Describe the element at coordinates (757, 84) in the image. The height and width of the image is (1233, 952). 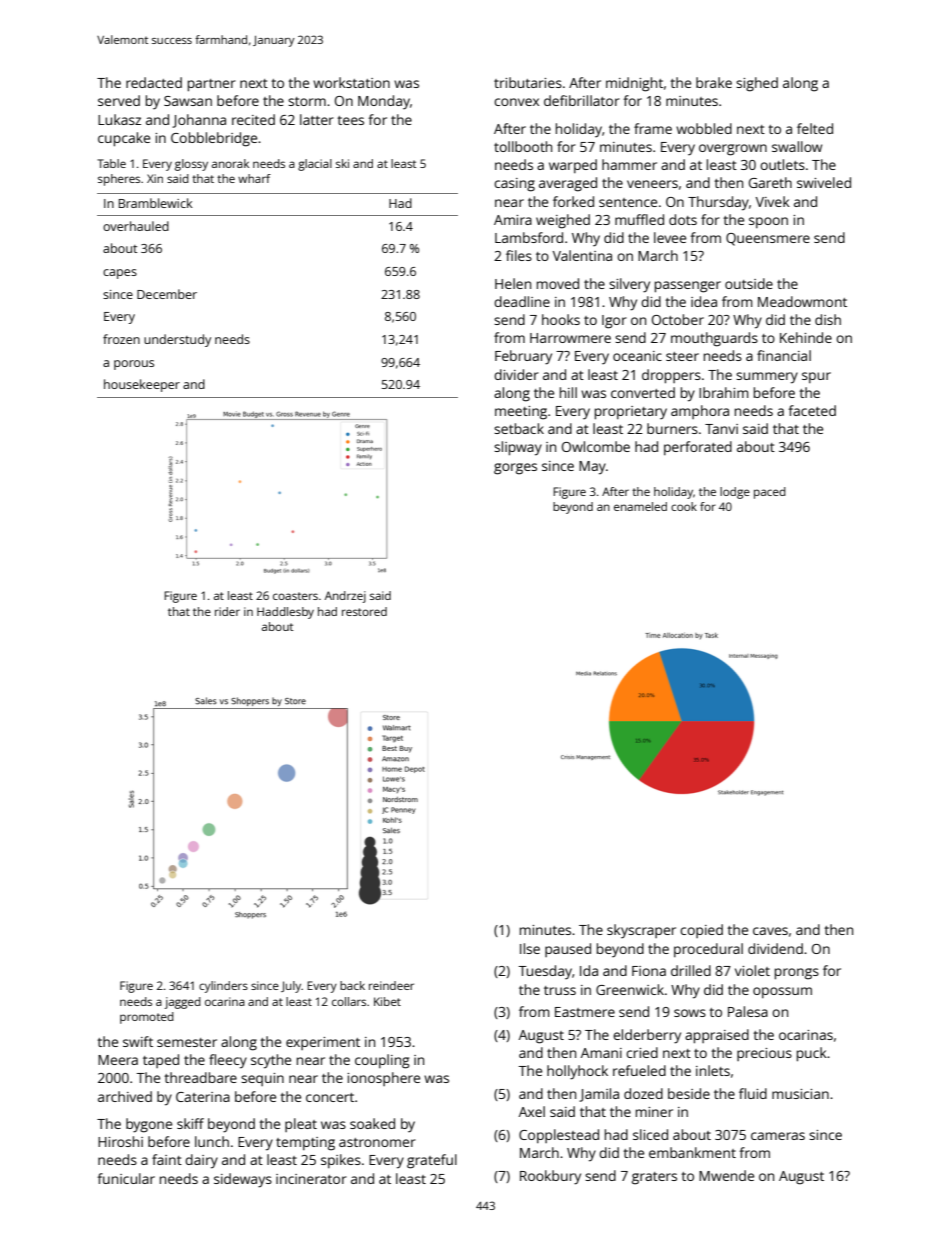
I see `sighed` at that location.
